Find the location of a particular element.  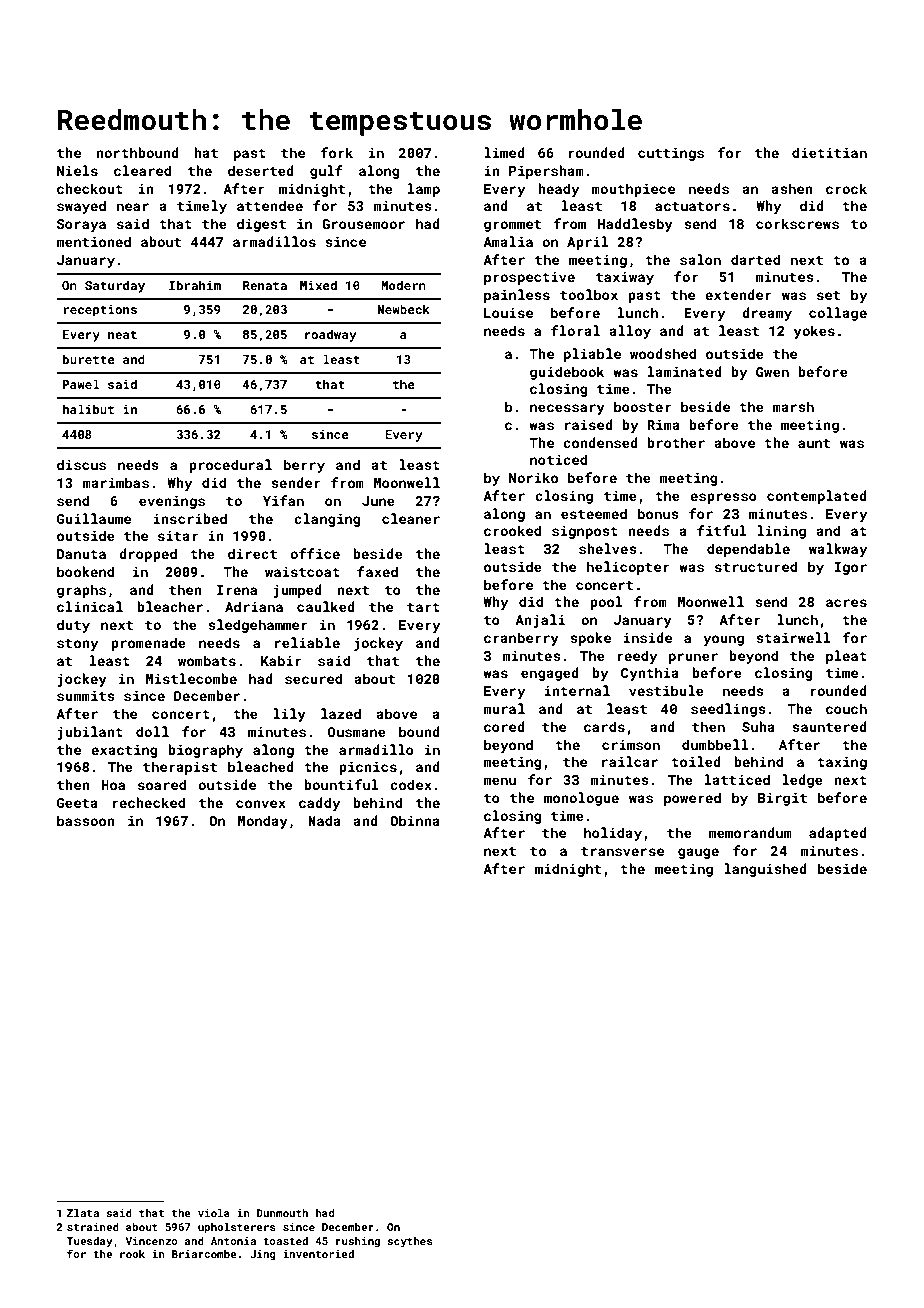

gauge is located at coordinates (698, 853).
